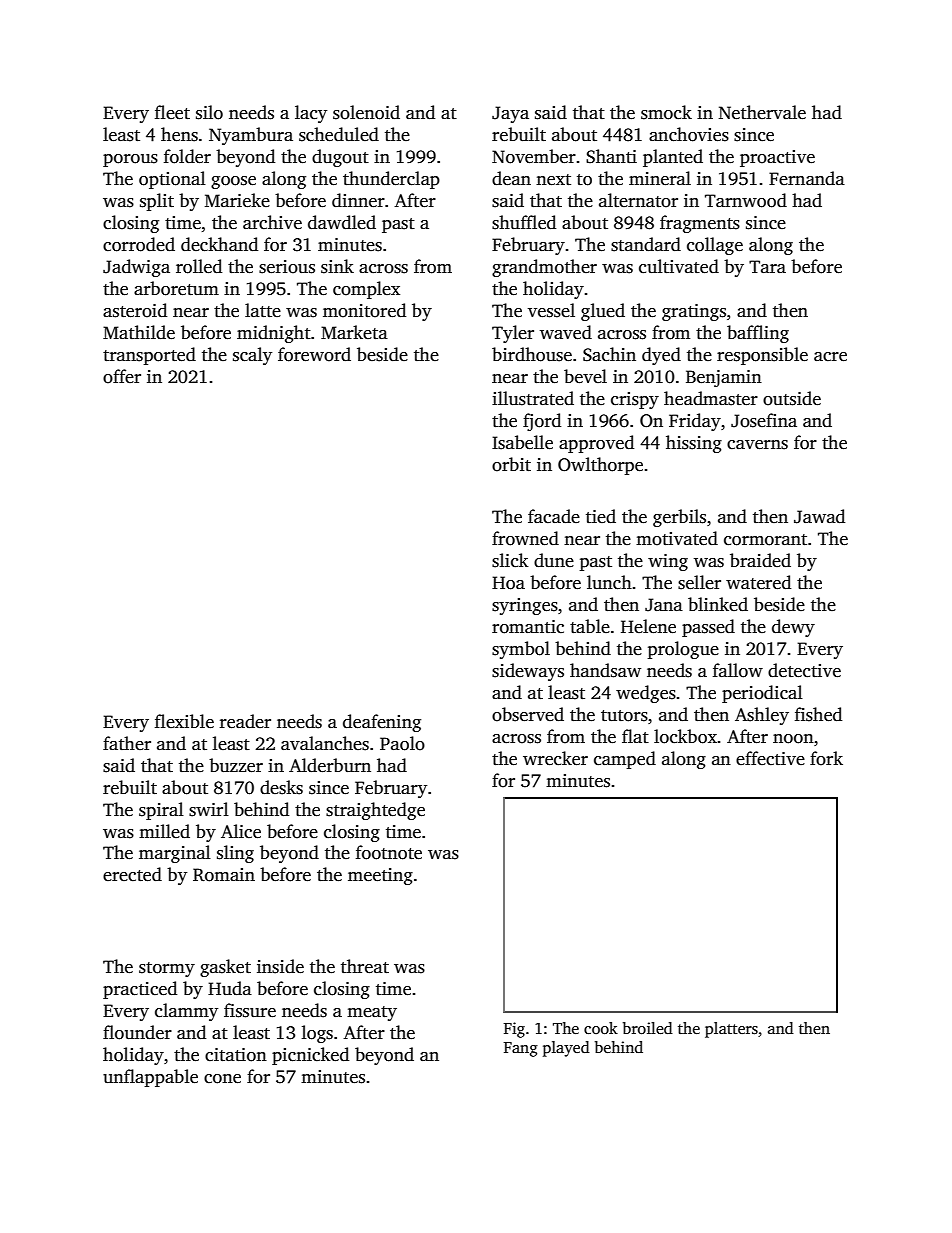  Describe the element at coordinates (528, 672) in the screenshot. I see `sideways` at that location.
